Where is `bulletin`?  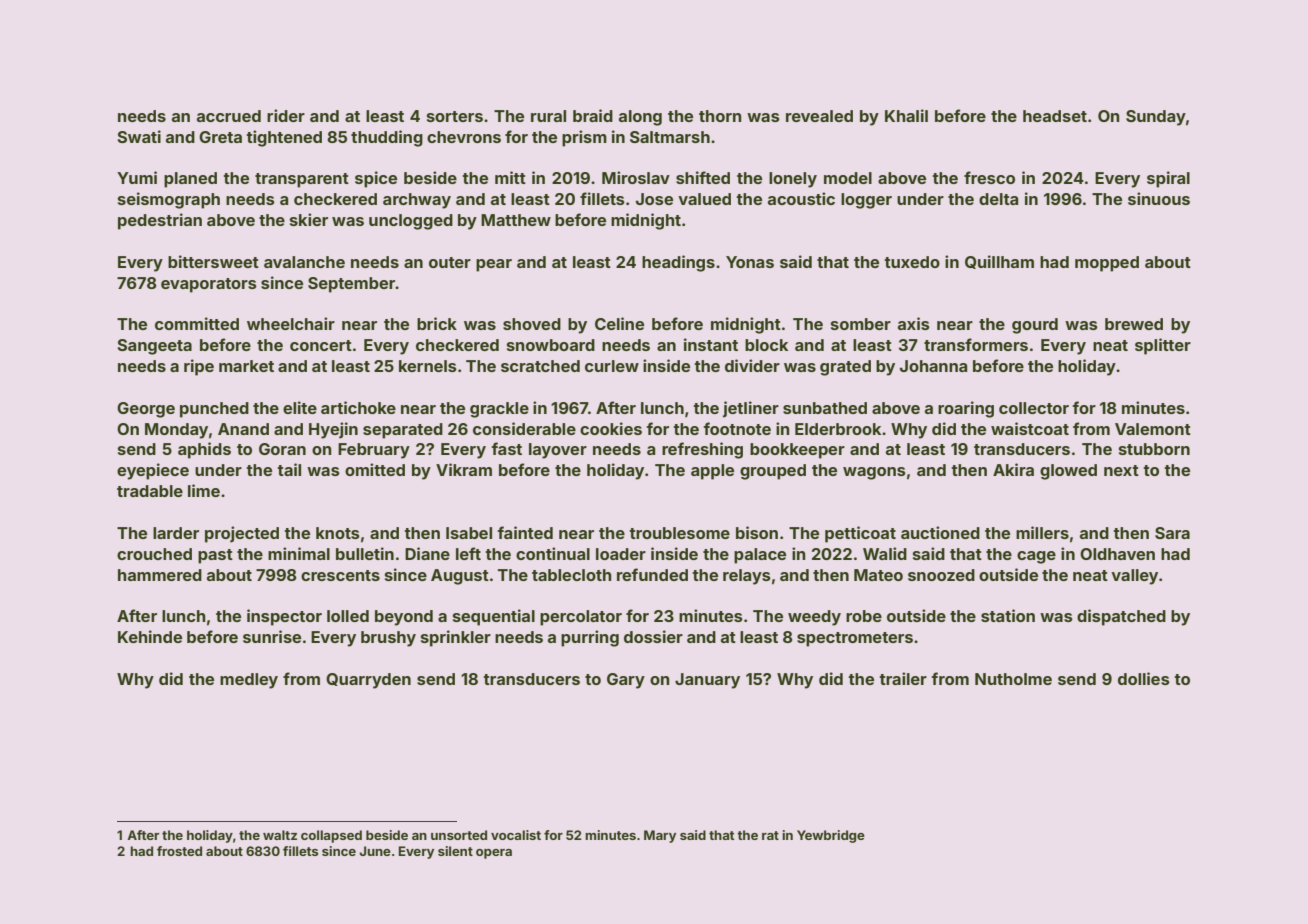 bulletin is located at coordinates (365, 553).
